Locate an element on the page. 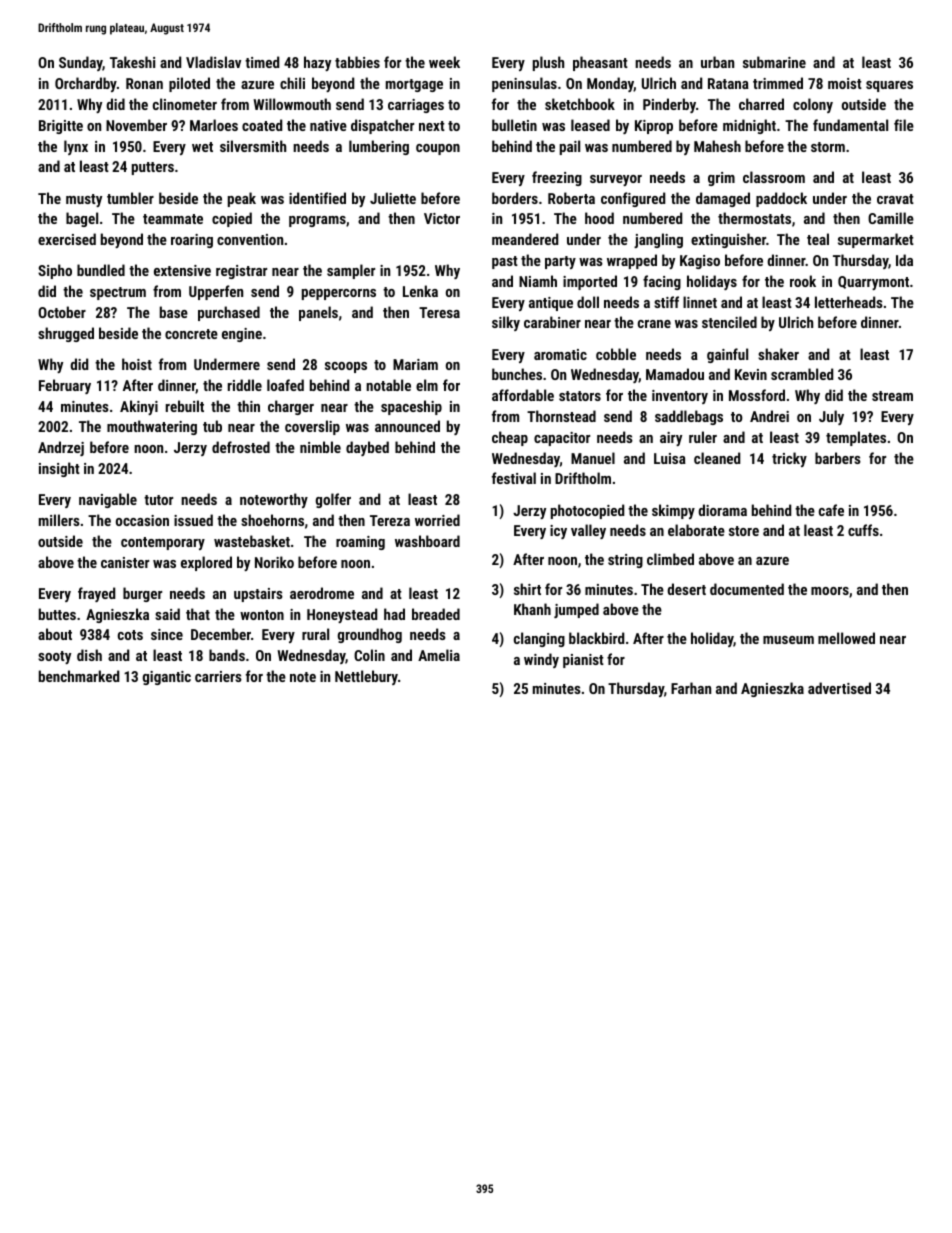 The image size is (952, 1233). nimble is located at coordinates (320, 447).
